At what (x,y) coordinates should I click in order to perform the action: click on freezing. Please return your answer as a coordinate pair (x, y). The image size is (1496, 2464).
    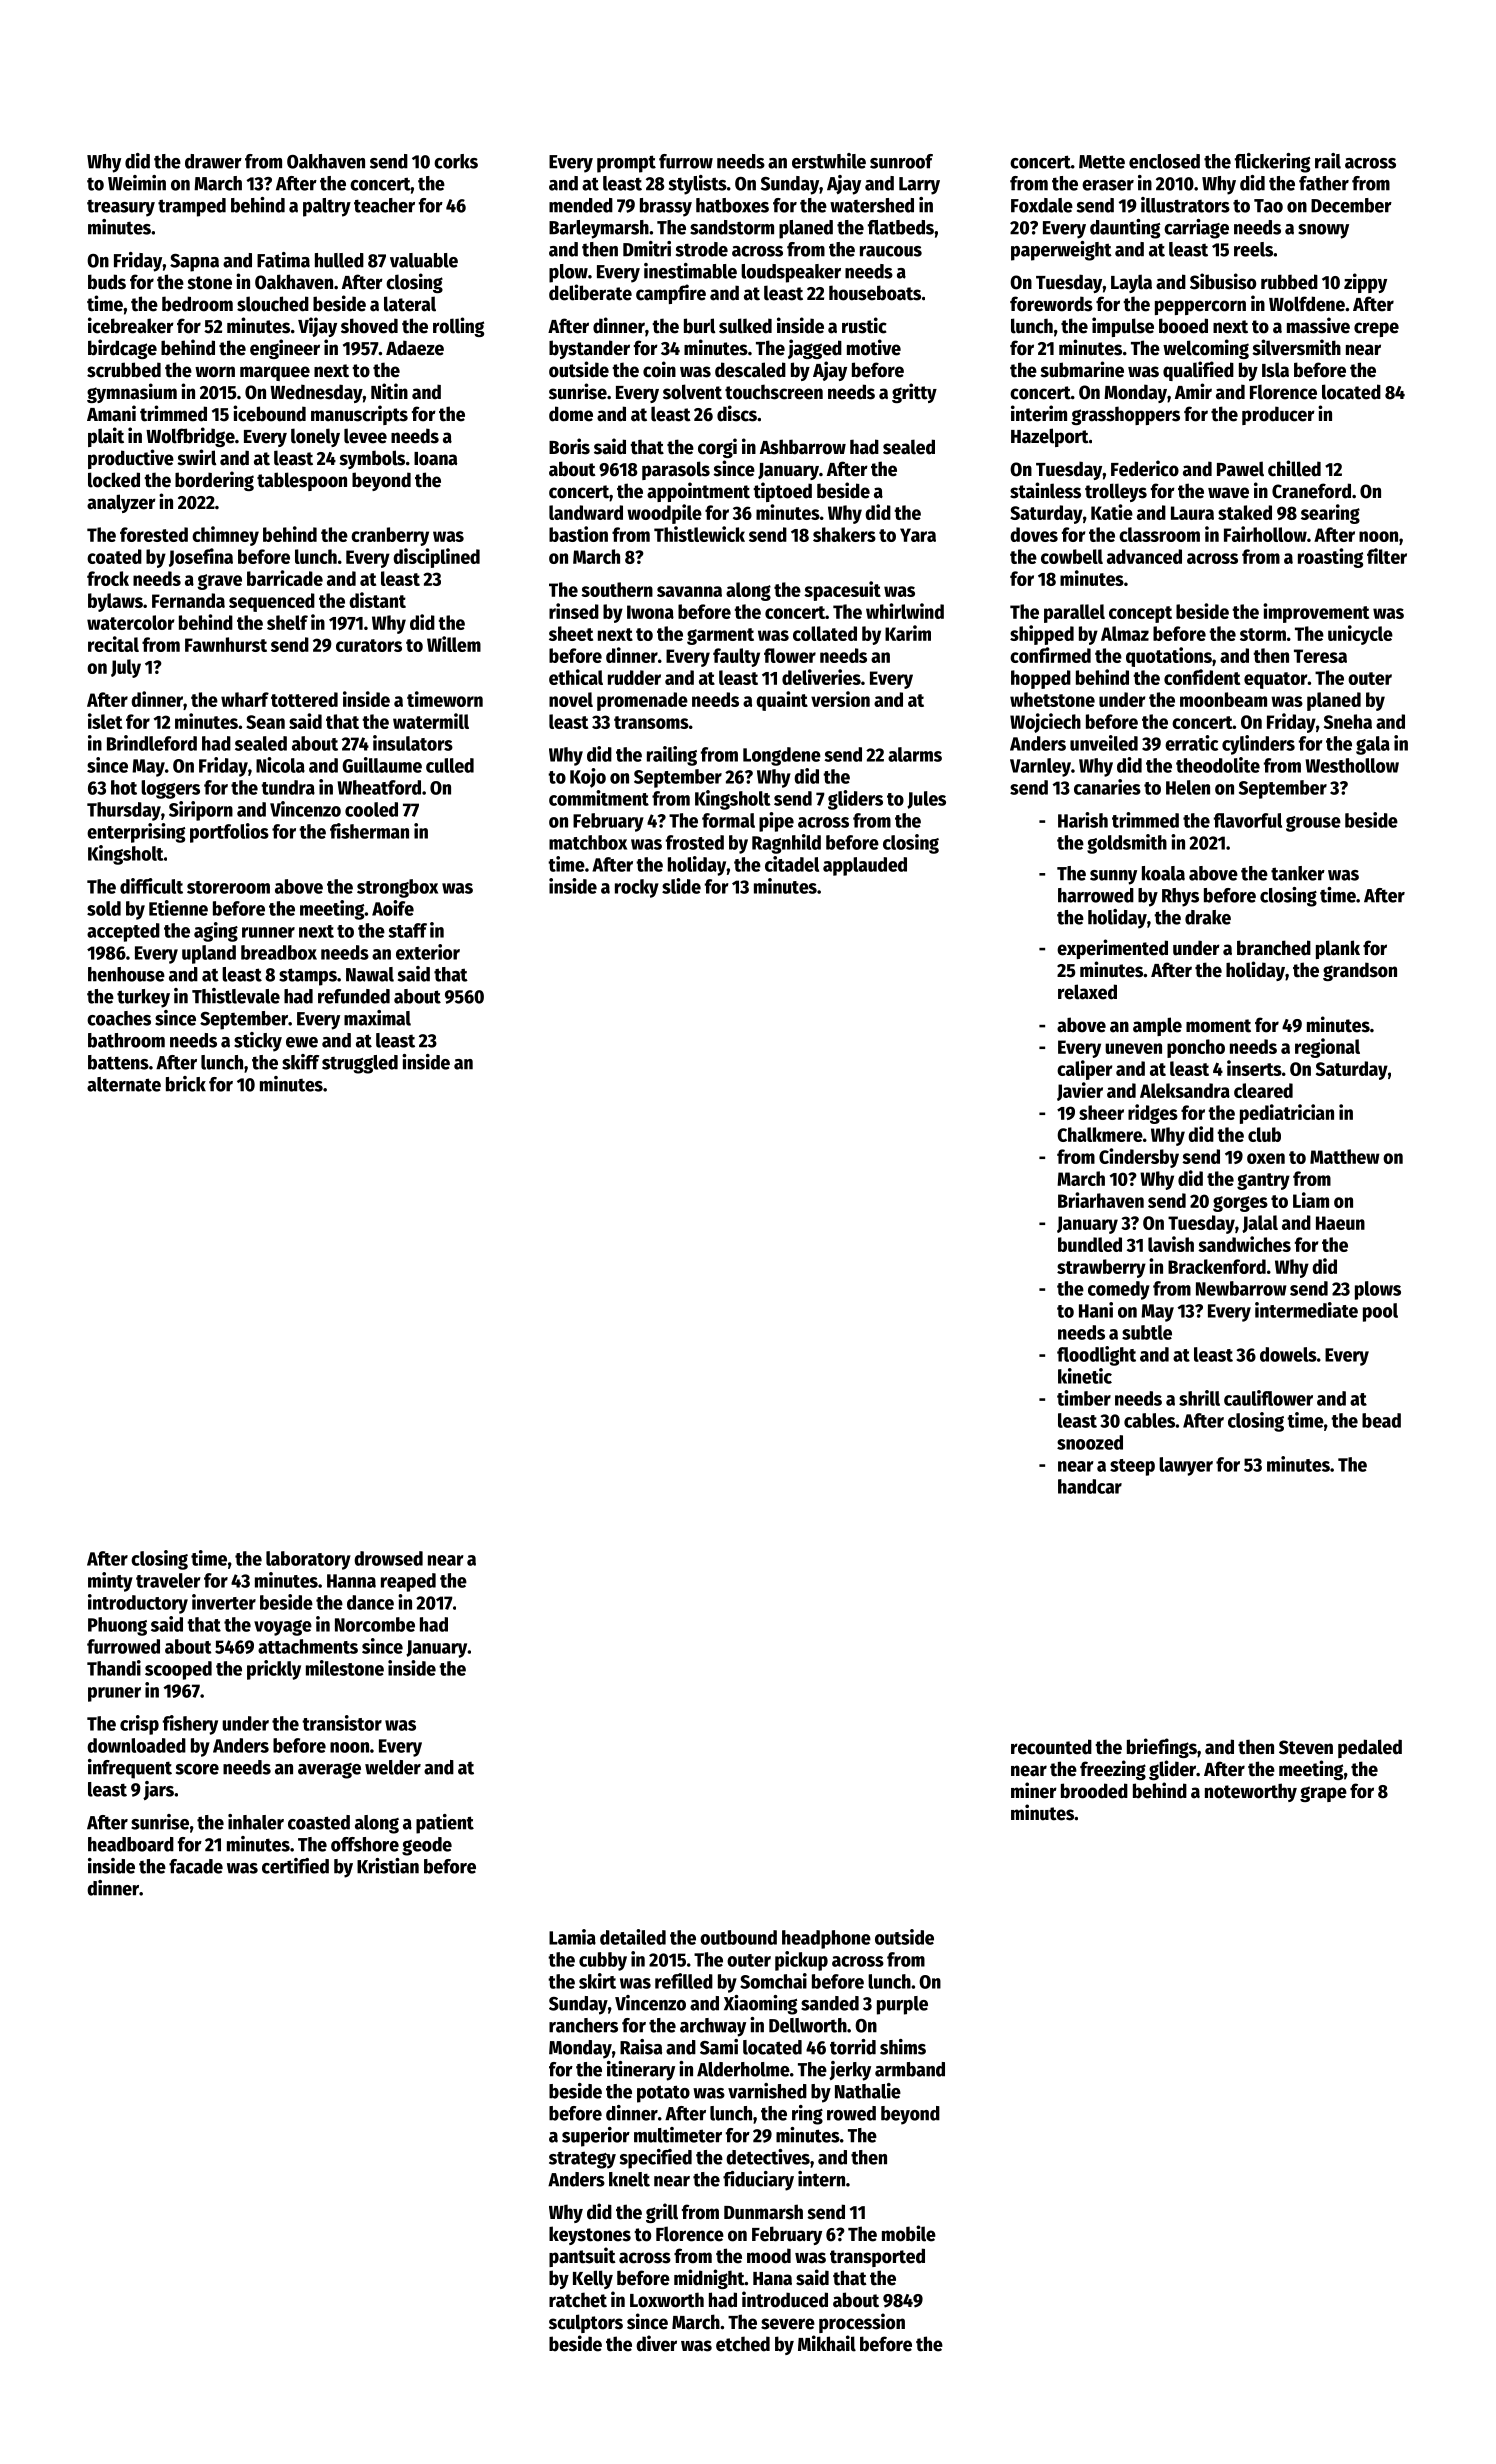
    Looking at the image, I should click on (1113, 1770).
